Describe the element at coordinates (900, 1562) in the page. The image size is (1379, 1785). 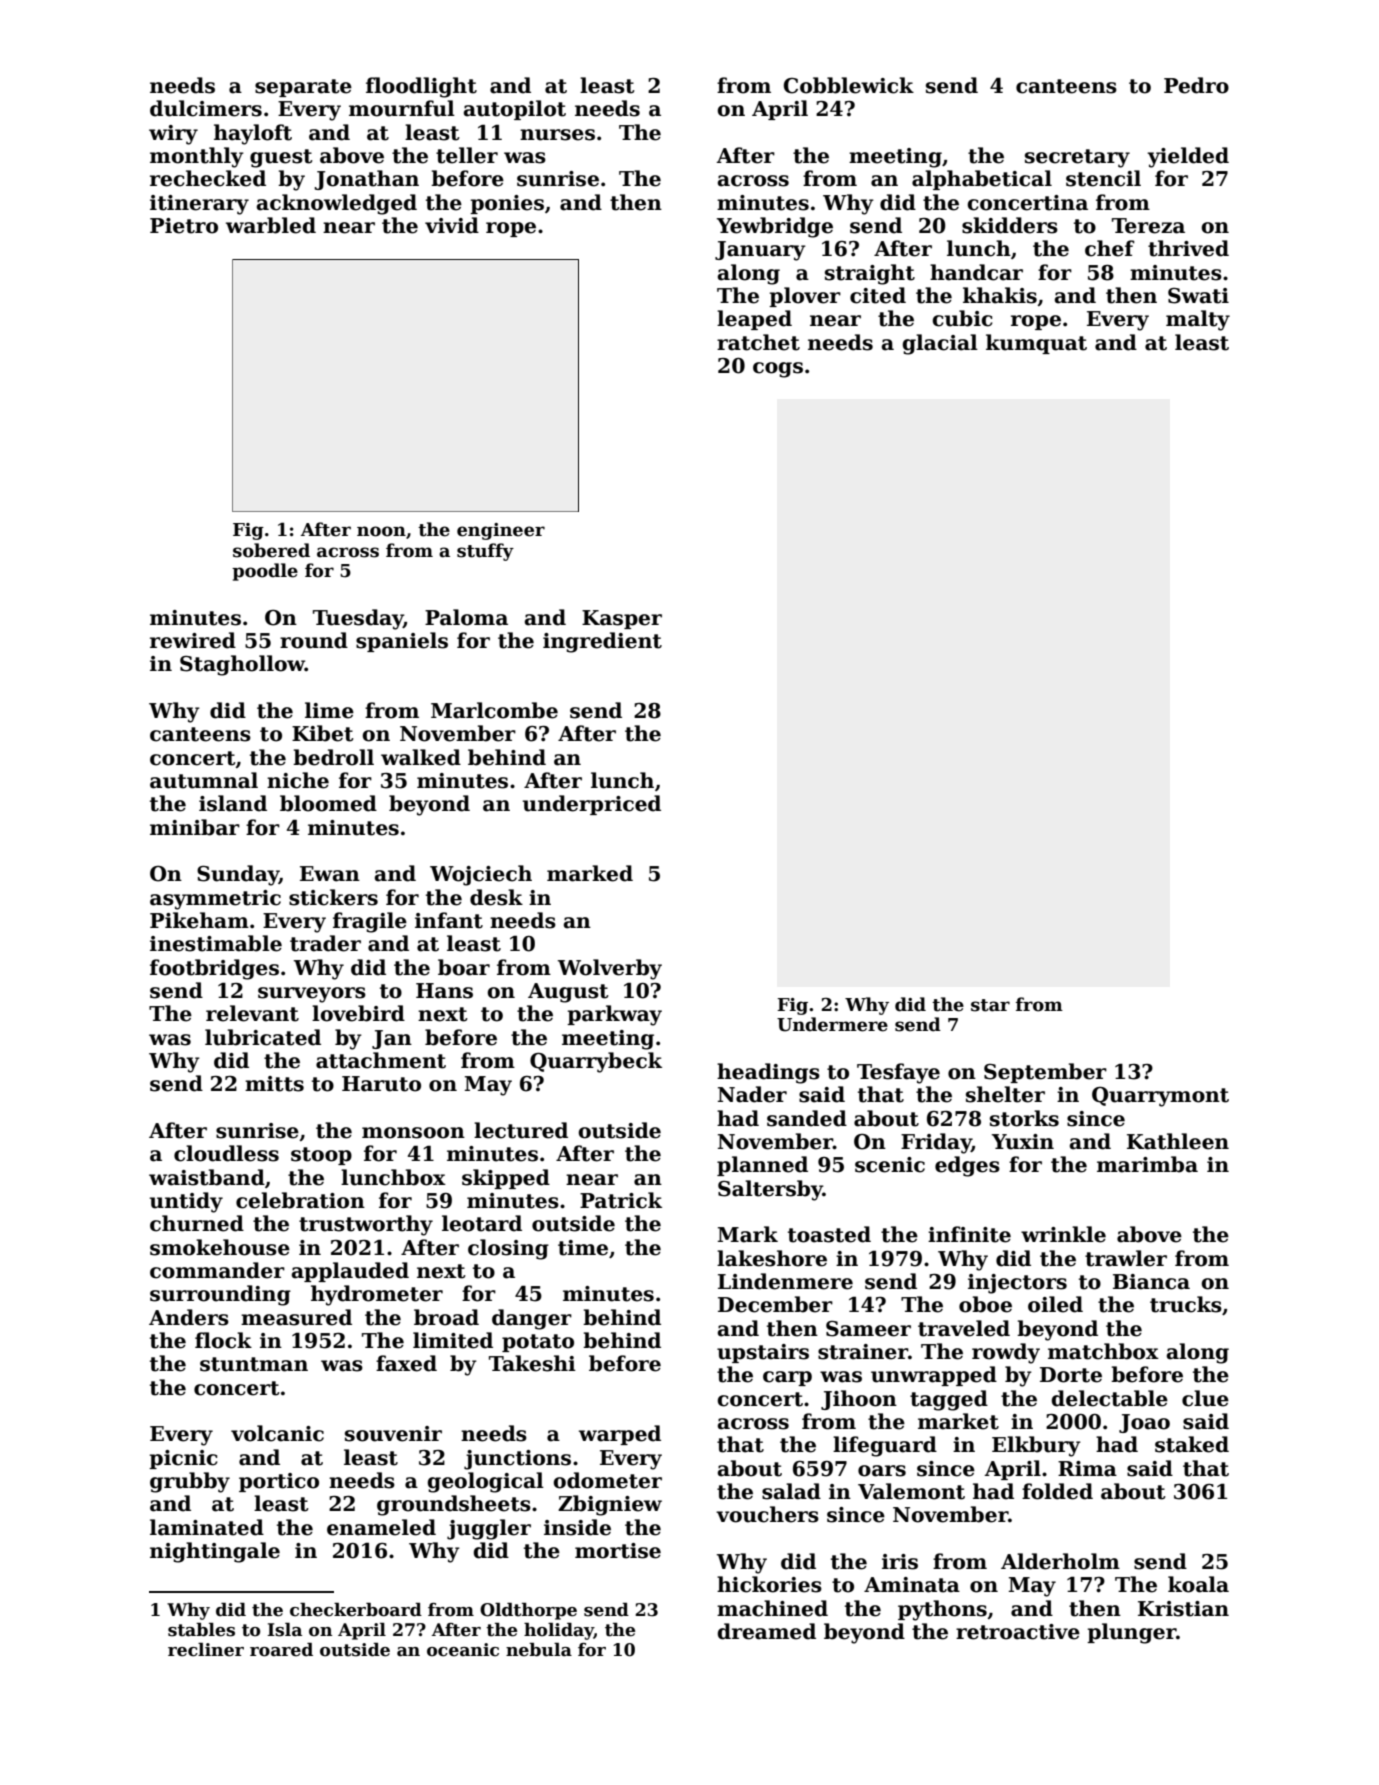
I see `iris` at that location.
